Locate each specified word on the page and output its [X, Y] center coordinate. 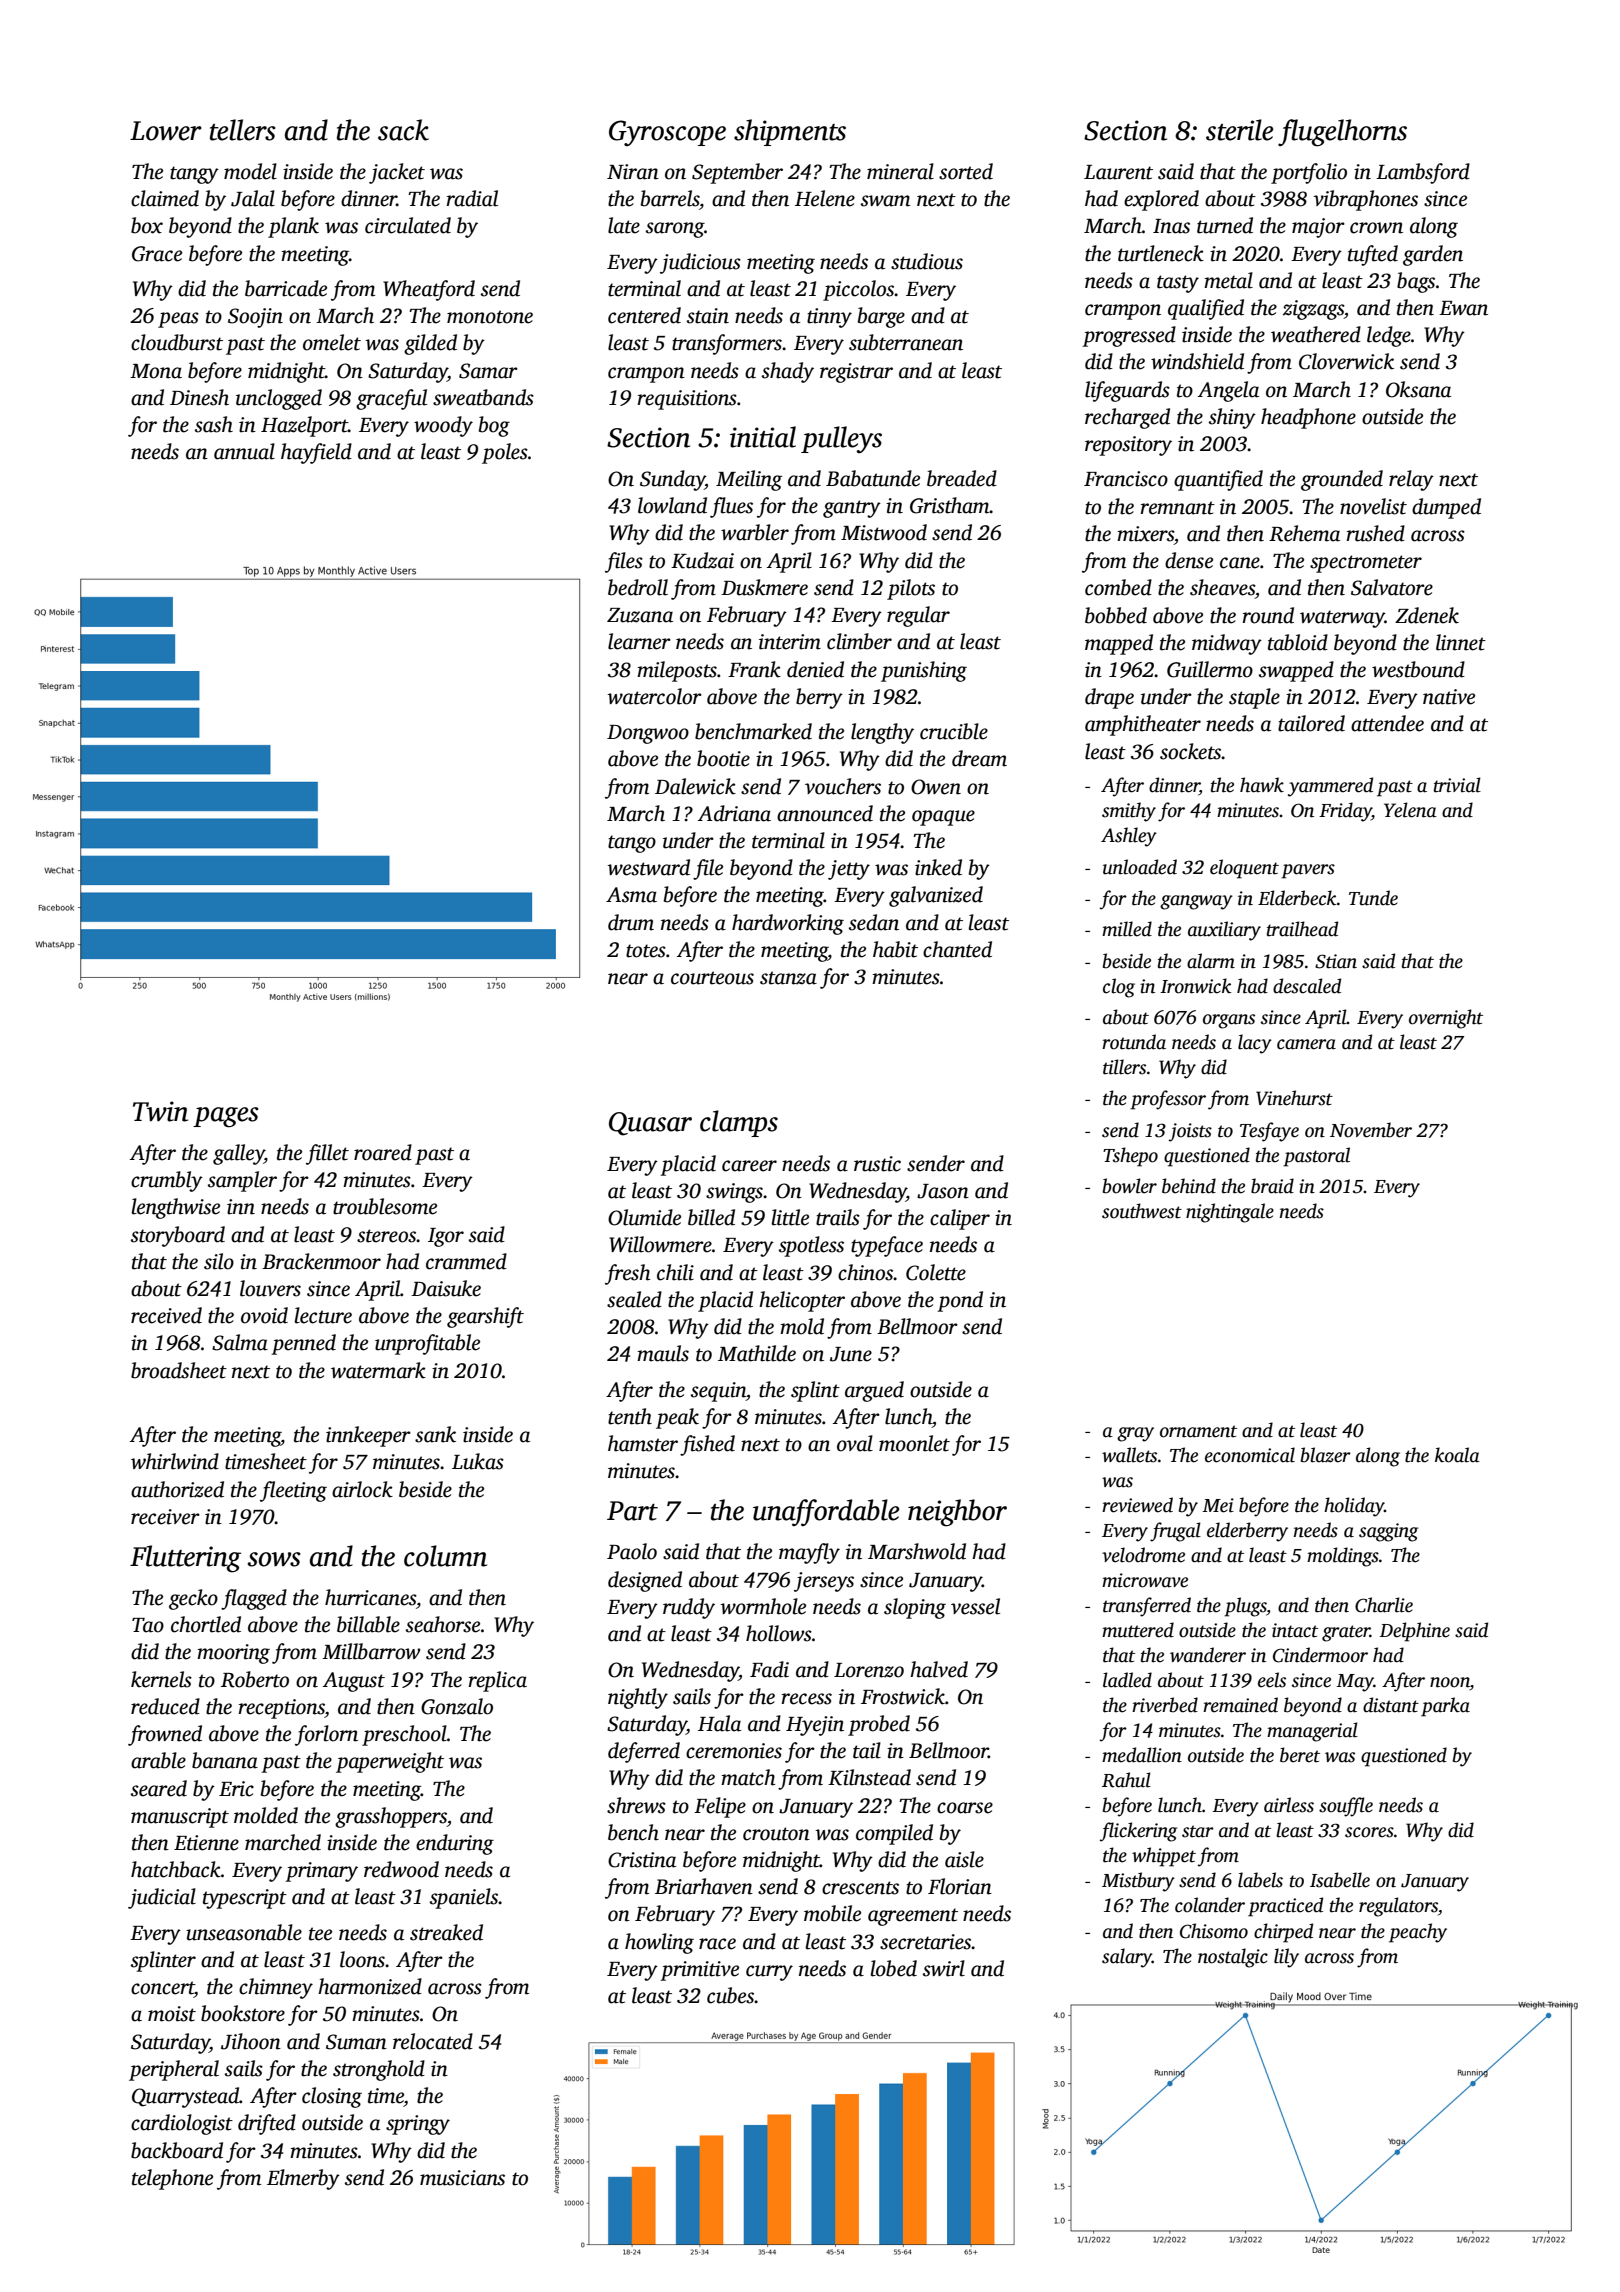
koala [1457, 1455]
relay [1411, 480]
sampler [242, 1181]
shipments [790, 132]
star [1198, 1831]
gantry [852, 509]
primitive [699, 1971]
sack [403, 130]
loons [362, 1959]
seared [159, 1788]
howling [659, 1943]
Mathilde [757, 1353]
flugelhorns [1342, 133]
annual [244, 451]
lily [1286, 1958]
